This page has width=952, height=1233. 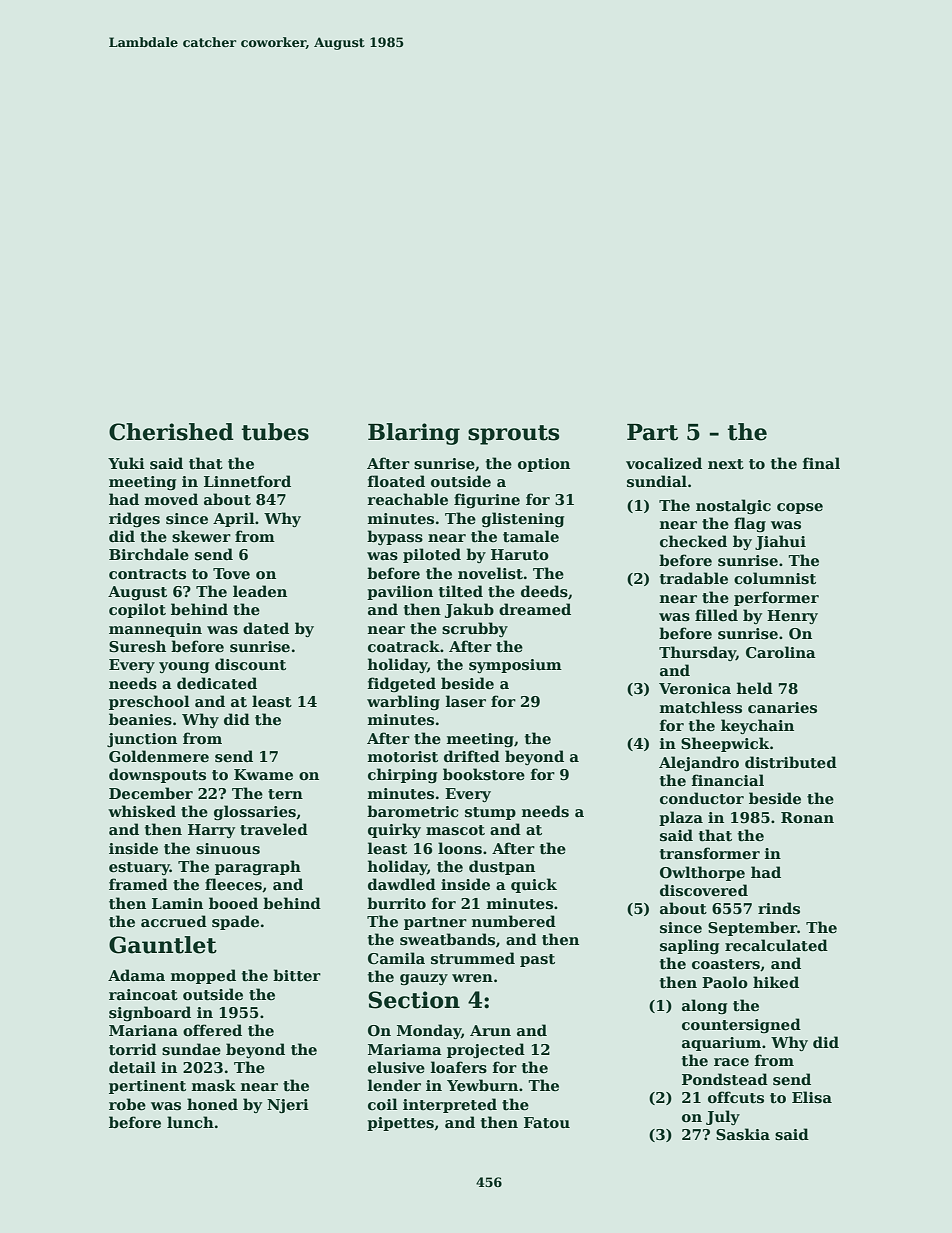 What do you see at coordinates (780, 542) in the page?
I see `Jiahui` at bounding box center [780, 542].
